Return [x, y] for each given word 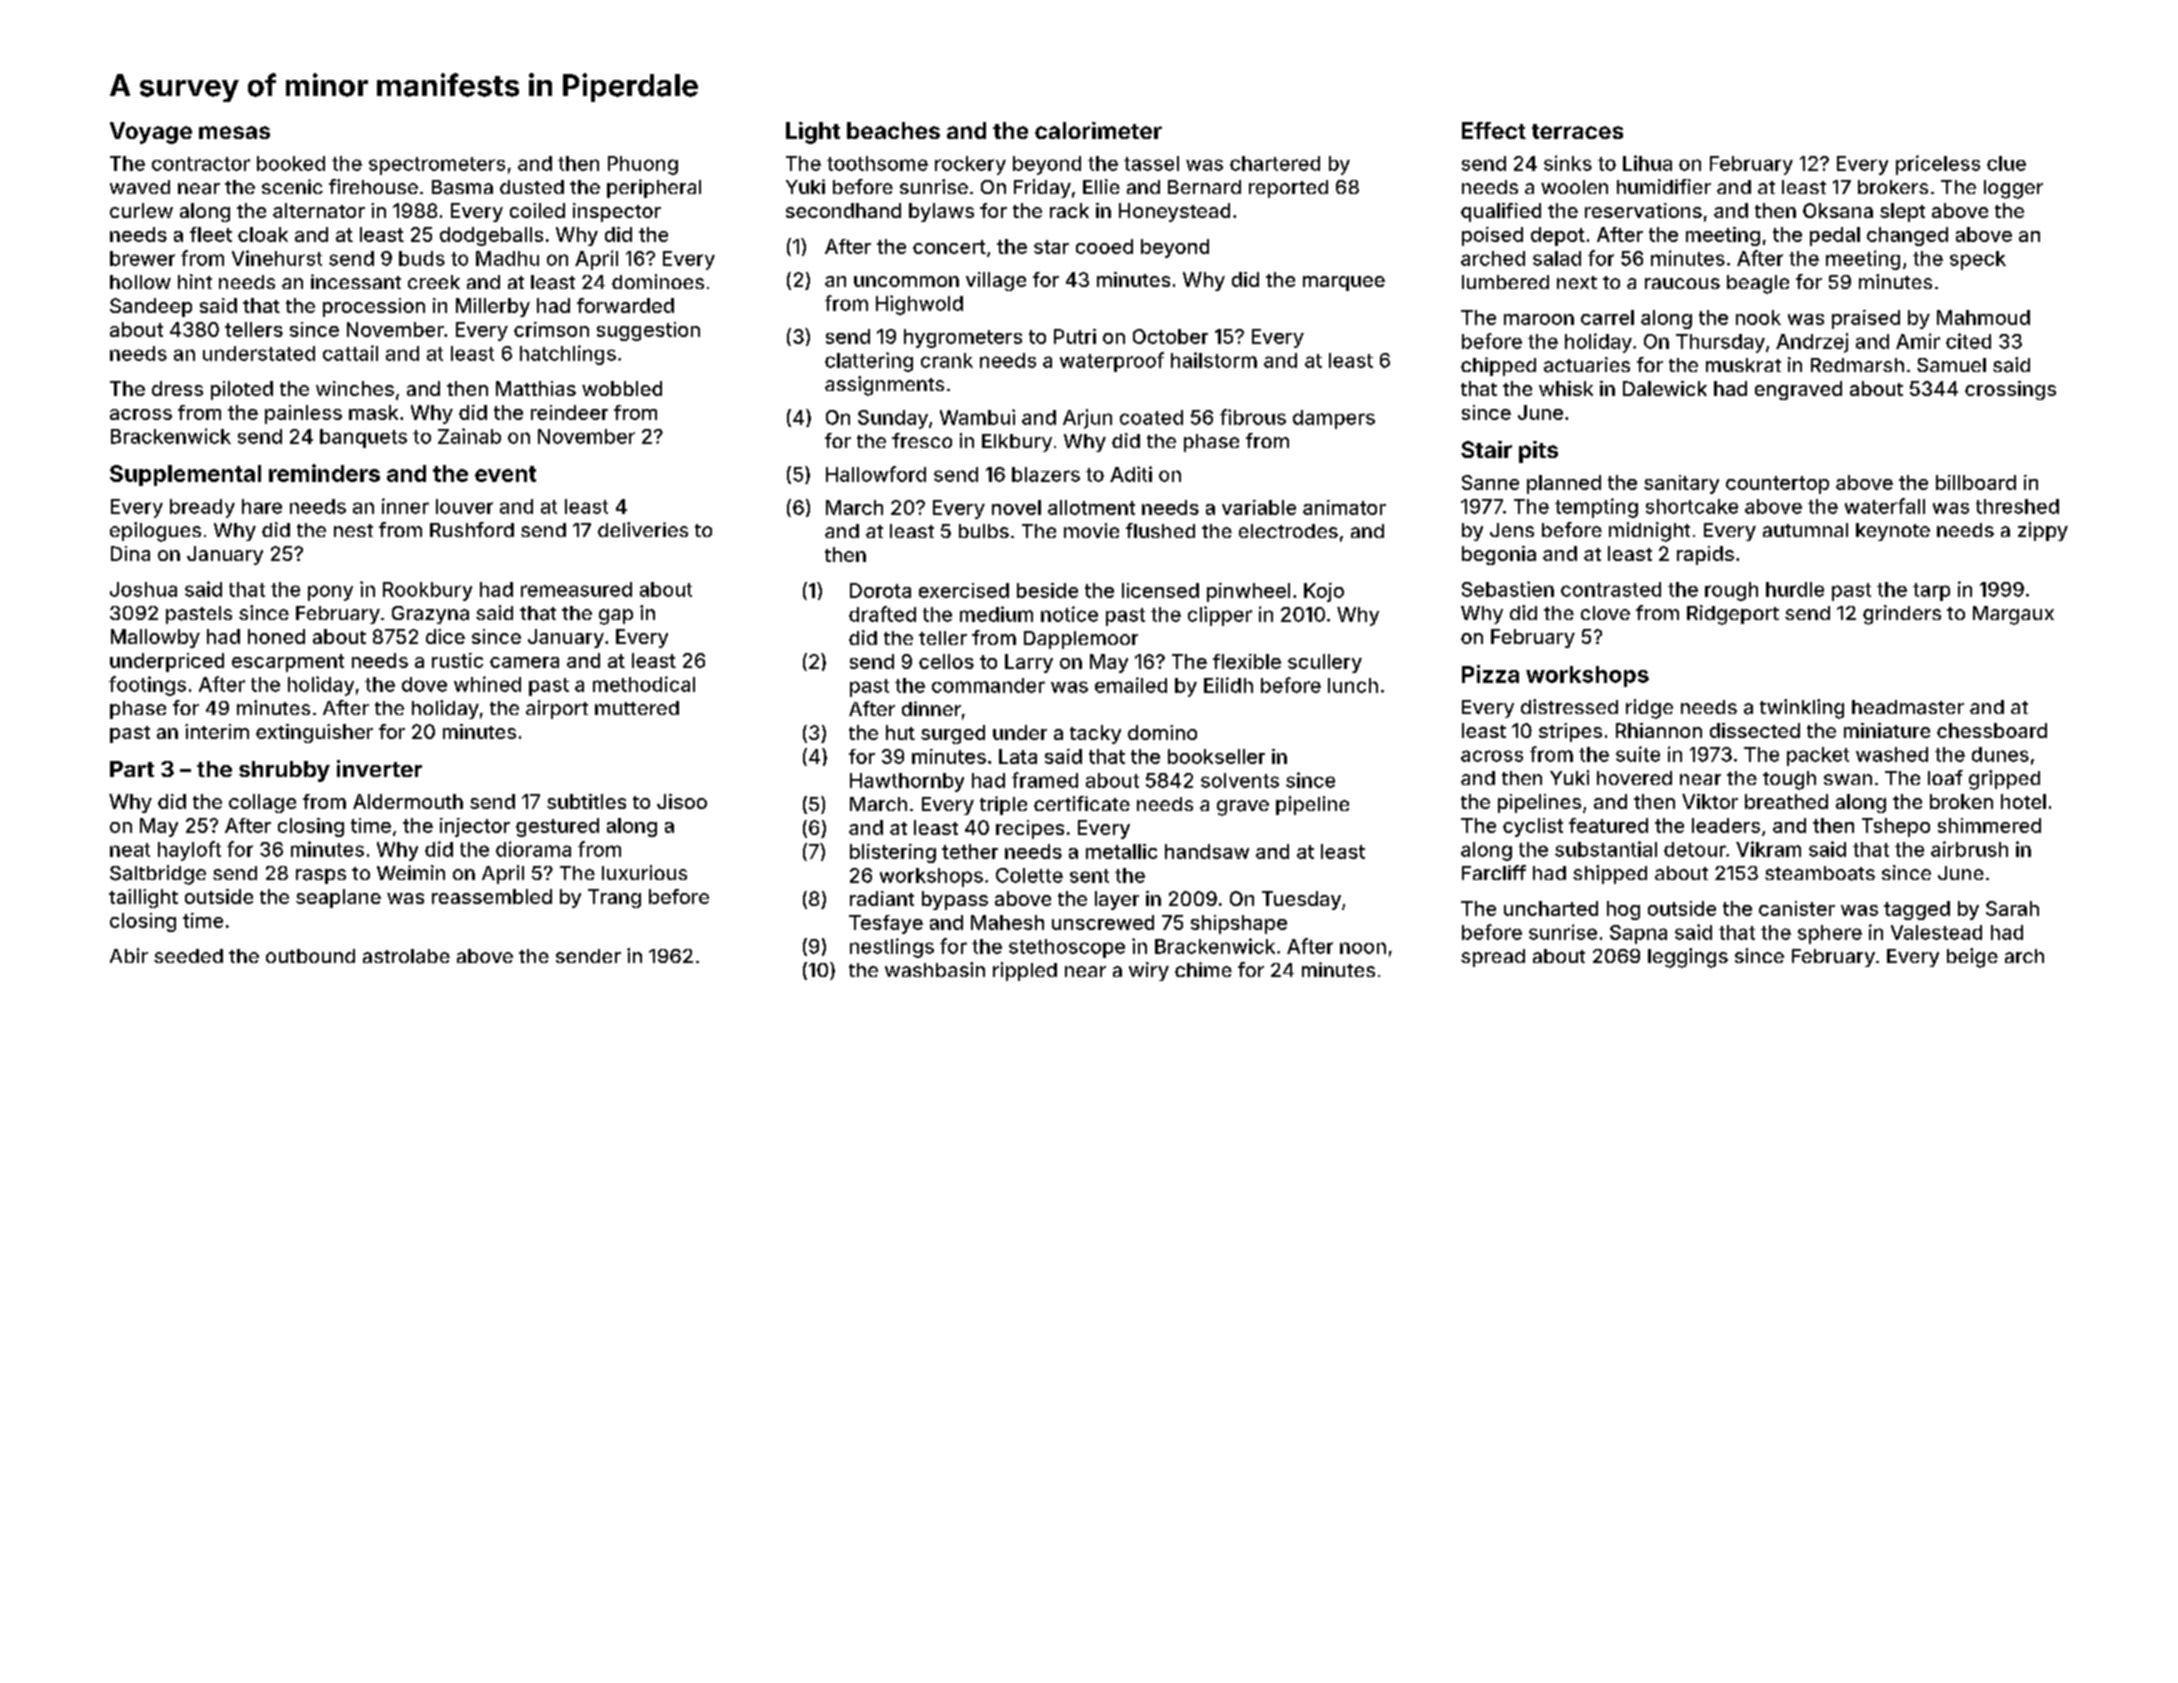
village [996, 281]
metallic [1121, 851]
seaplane [338, 898]
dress [177, 388]
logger [2013, 189]
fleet [211, 234]
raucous [1682, 283]
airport [557, 709]
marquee [1344, 283]
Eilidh [1228, 685]
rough [1731, 591]
